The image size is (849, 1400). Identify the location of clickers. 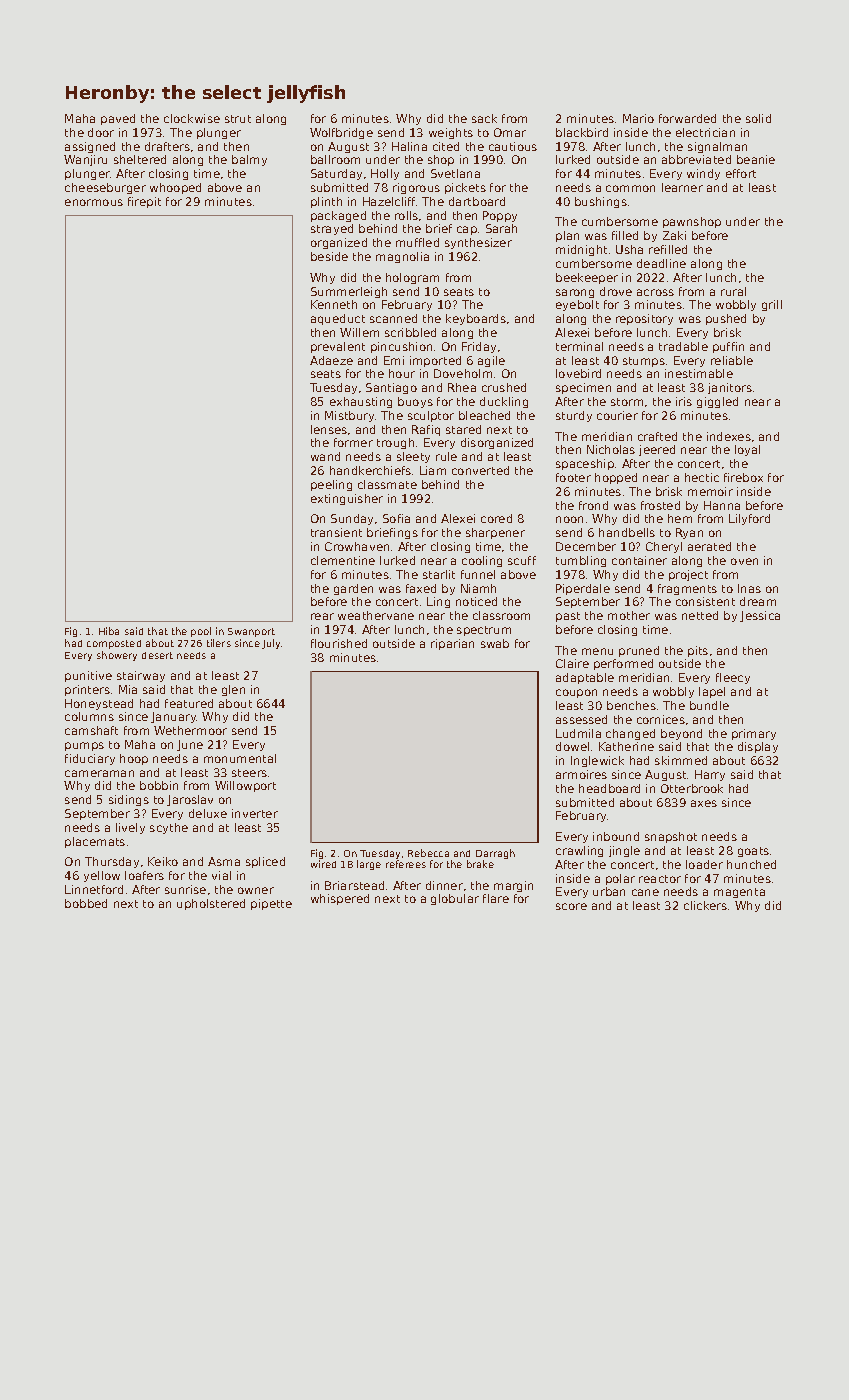
(705, 905).
